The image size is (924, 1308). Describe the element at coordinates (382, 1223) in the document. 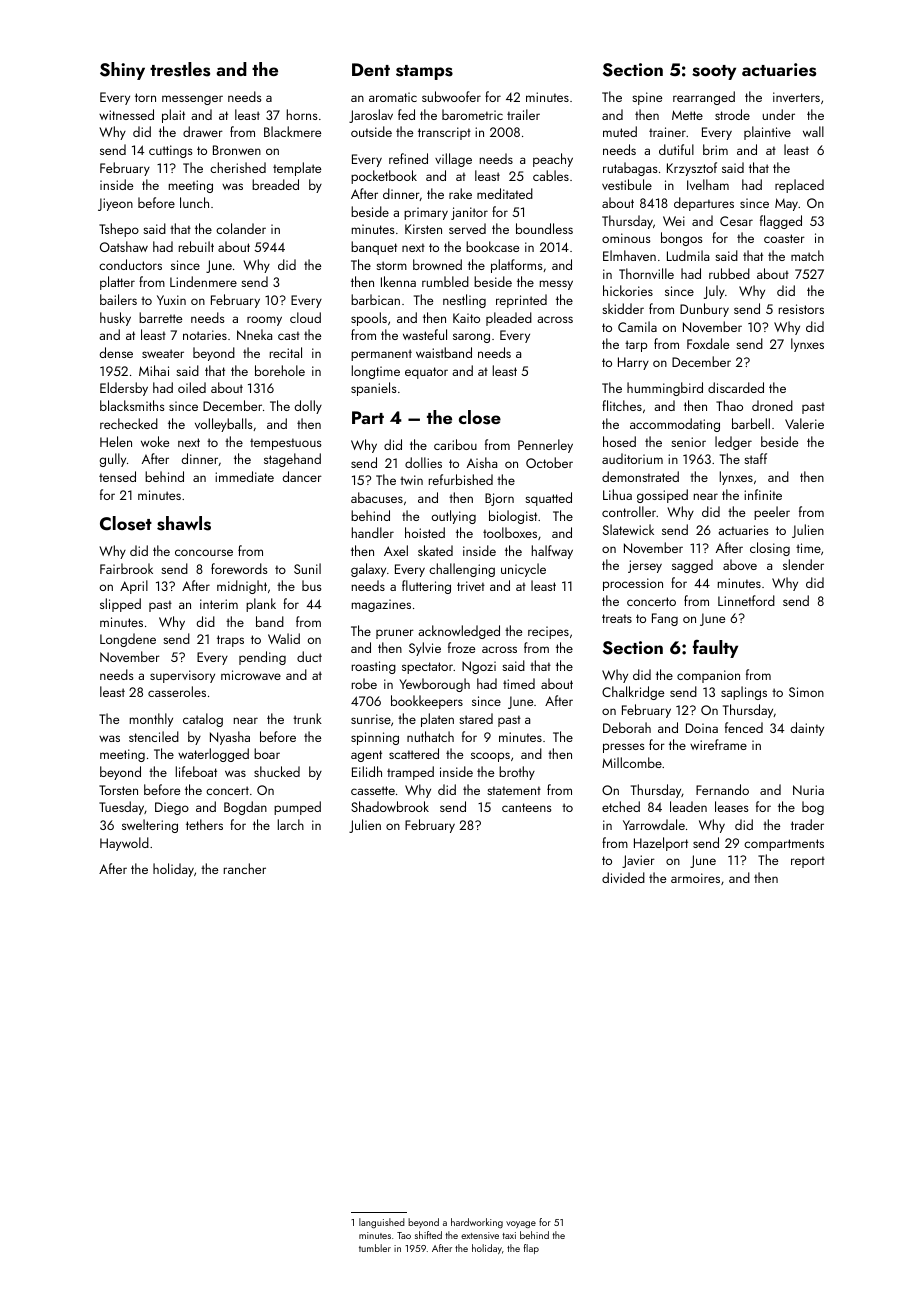

I see `languished` at that location.
